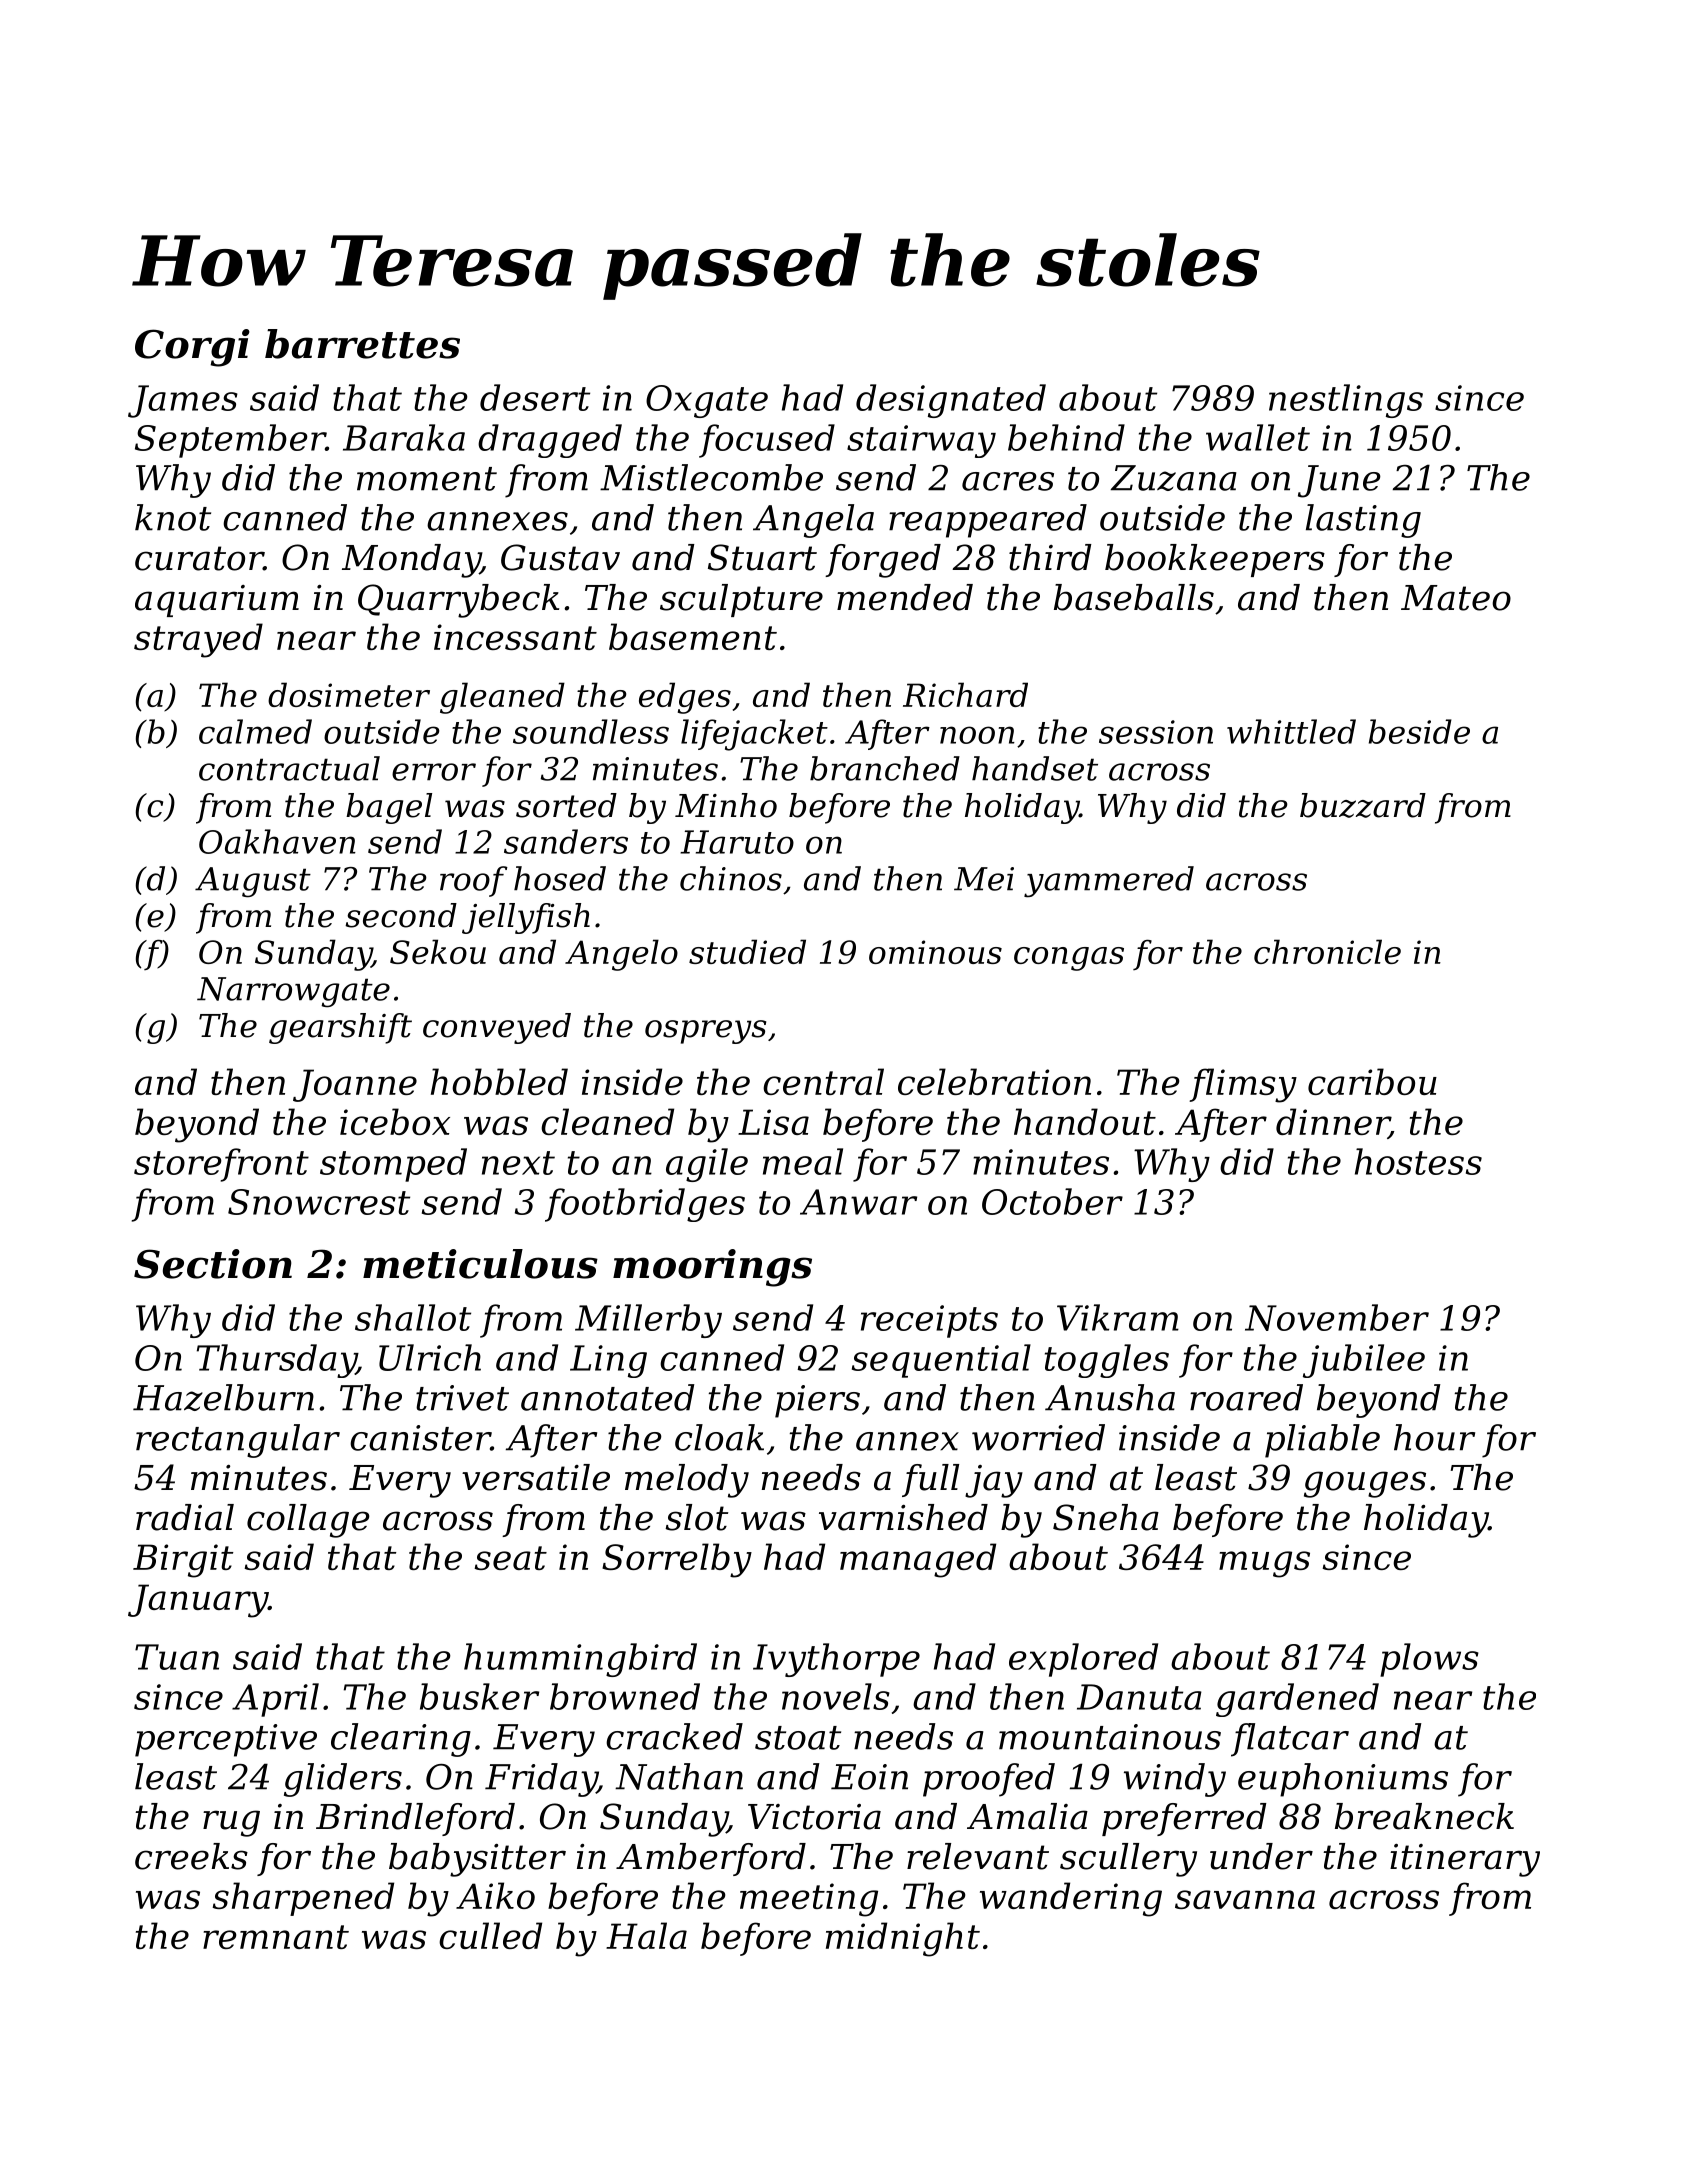  I want to click on September, so click(230, 441).
